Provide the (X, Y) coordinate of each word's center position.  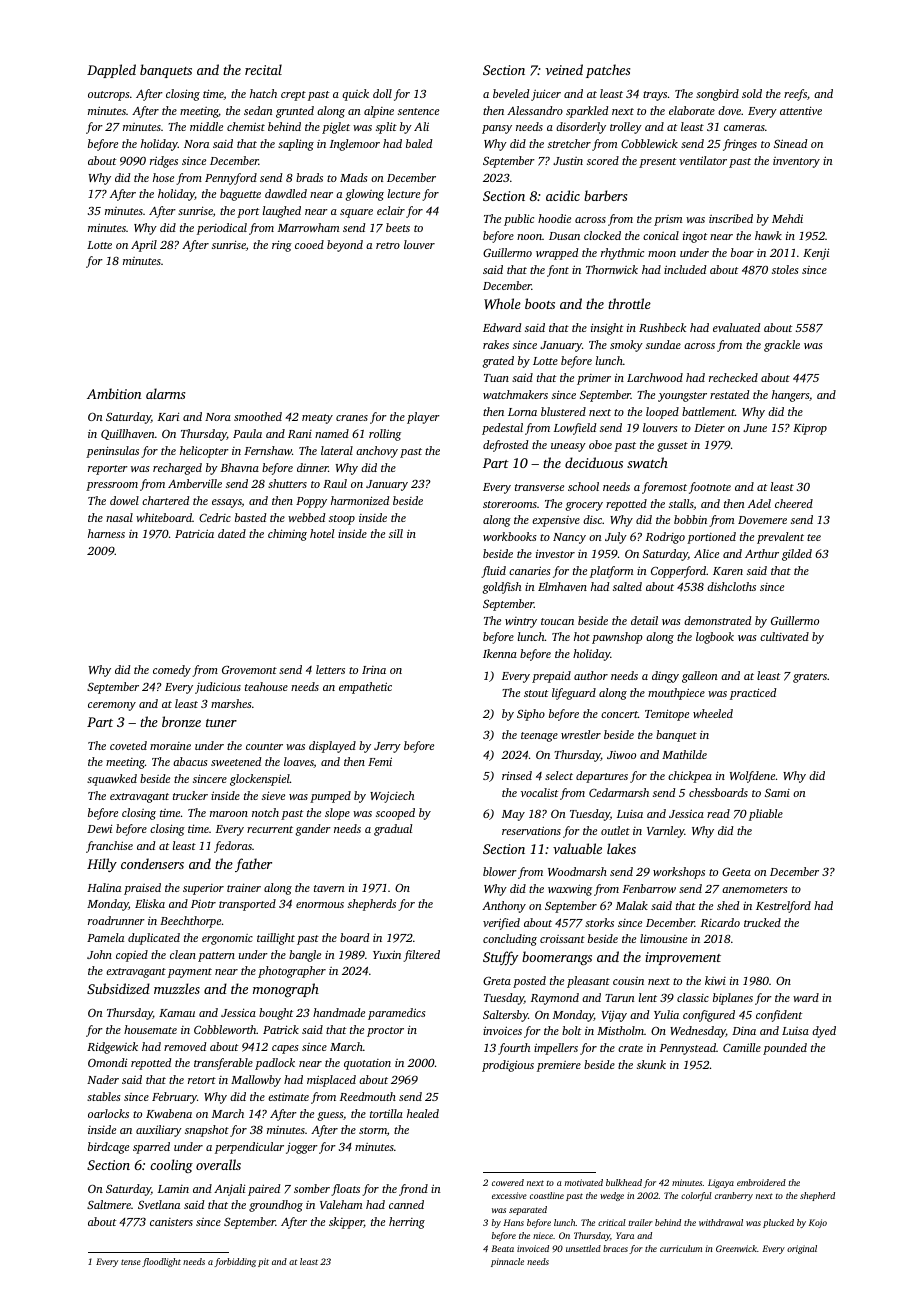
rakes (496, 344)
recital (263, 69)
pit (263, 1262)
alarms (165, 393)
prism (668, 220)
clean (183, 954)
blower (500, 871)
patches (608, 71)
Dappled (111, 71)
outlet (615, 830)
